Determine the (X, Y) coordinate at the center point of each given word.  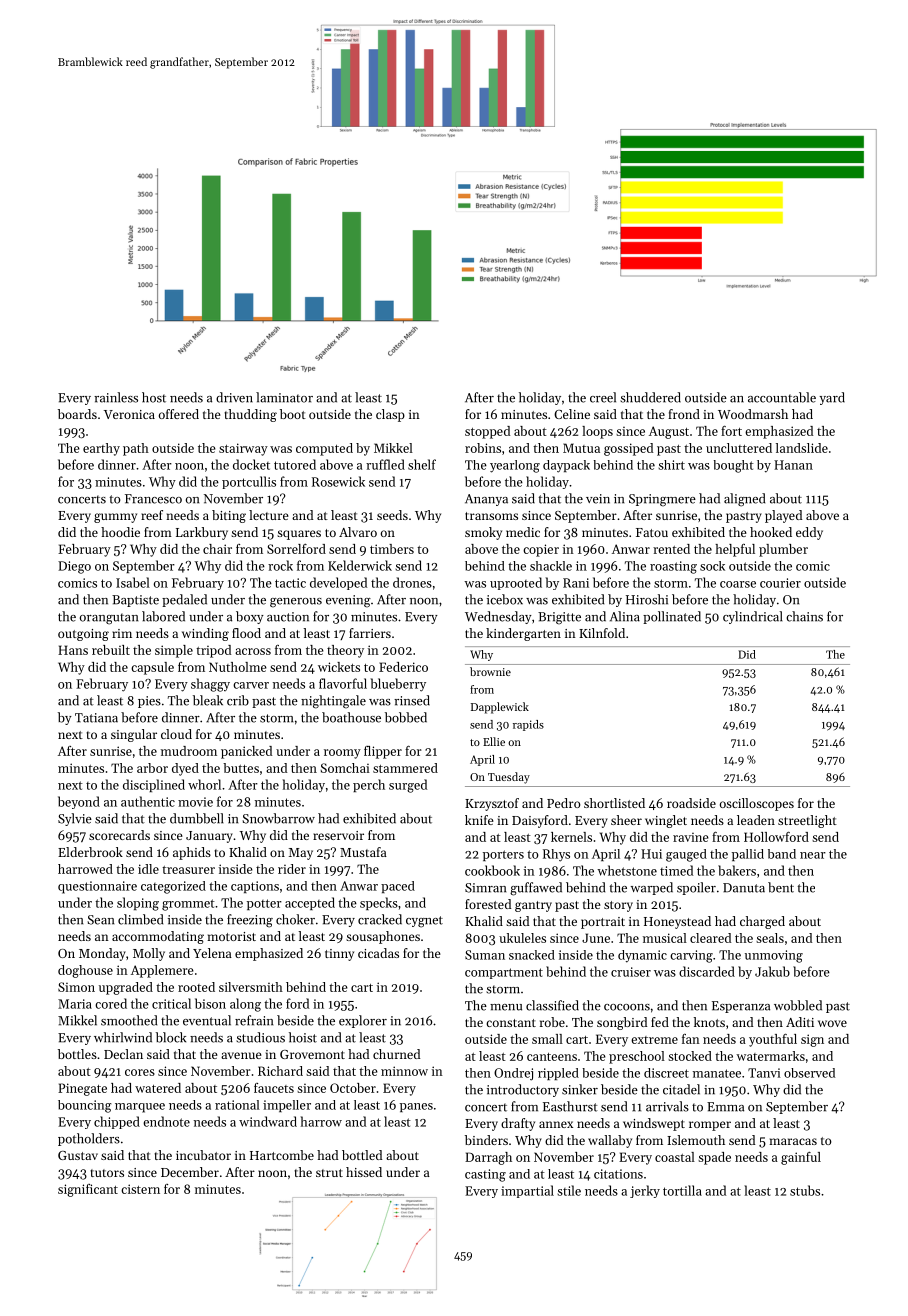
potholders (89, 1139)
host (154, 397)
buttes (241, 768)
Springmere (662, 500)
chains (804, 616)
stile (569, 1190)
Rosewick (338, 481)
